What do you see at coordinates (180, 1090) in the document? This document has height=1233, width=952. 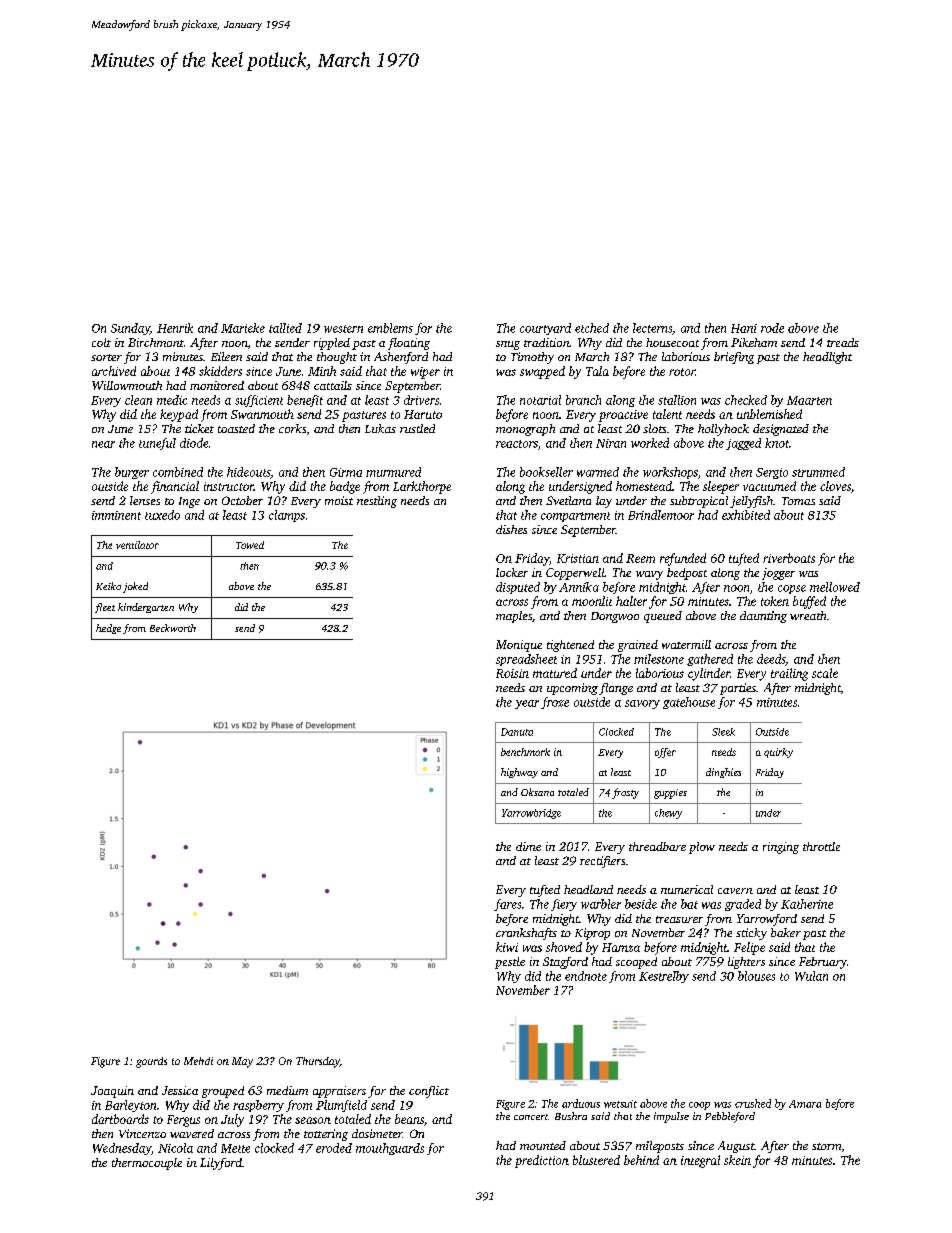 I see `Jessica` at bounding box center [180, 1090].
